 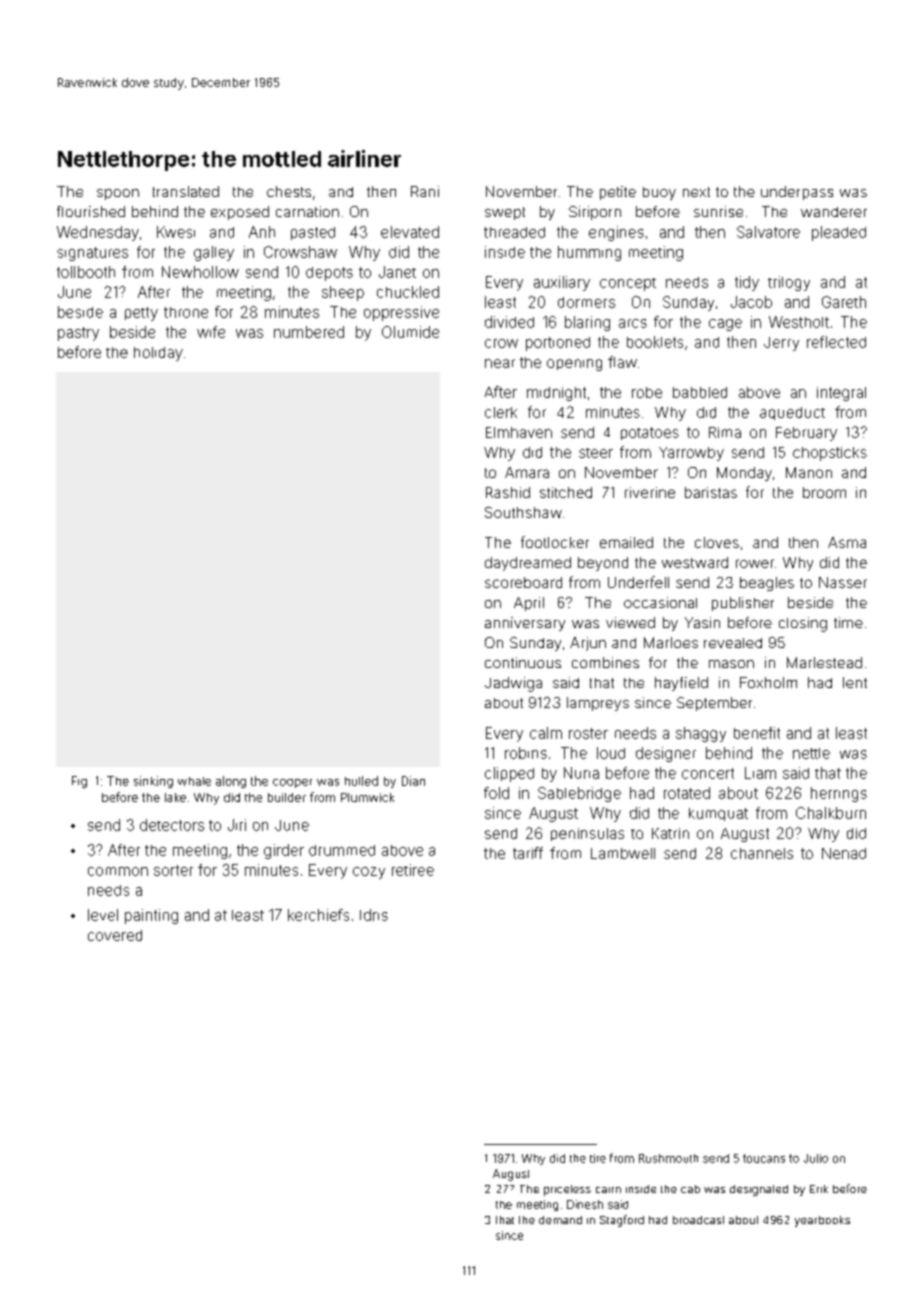 I want to click on along, so click(x=231, y=782).
